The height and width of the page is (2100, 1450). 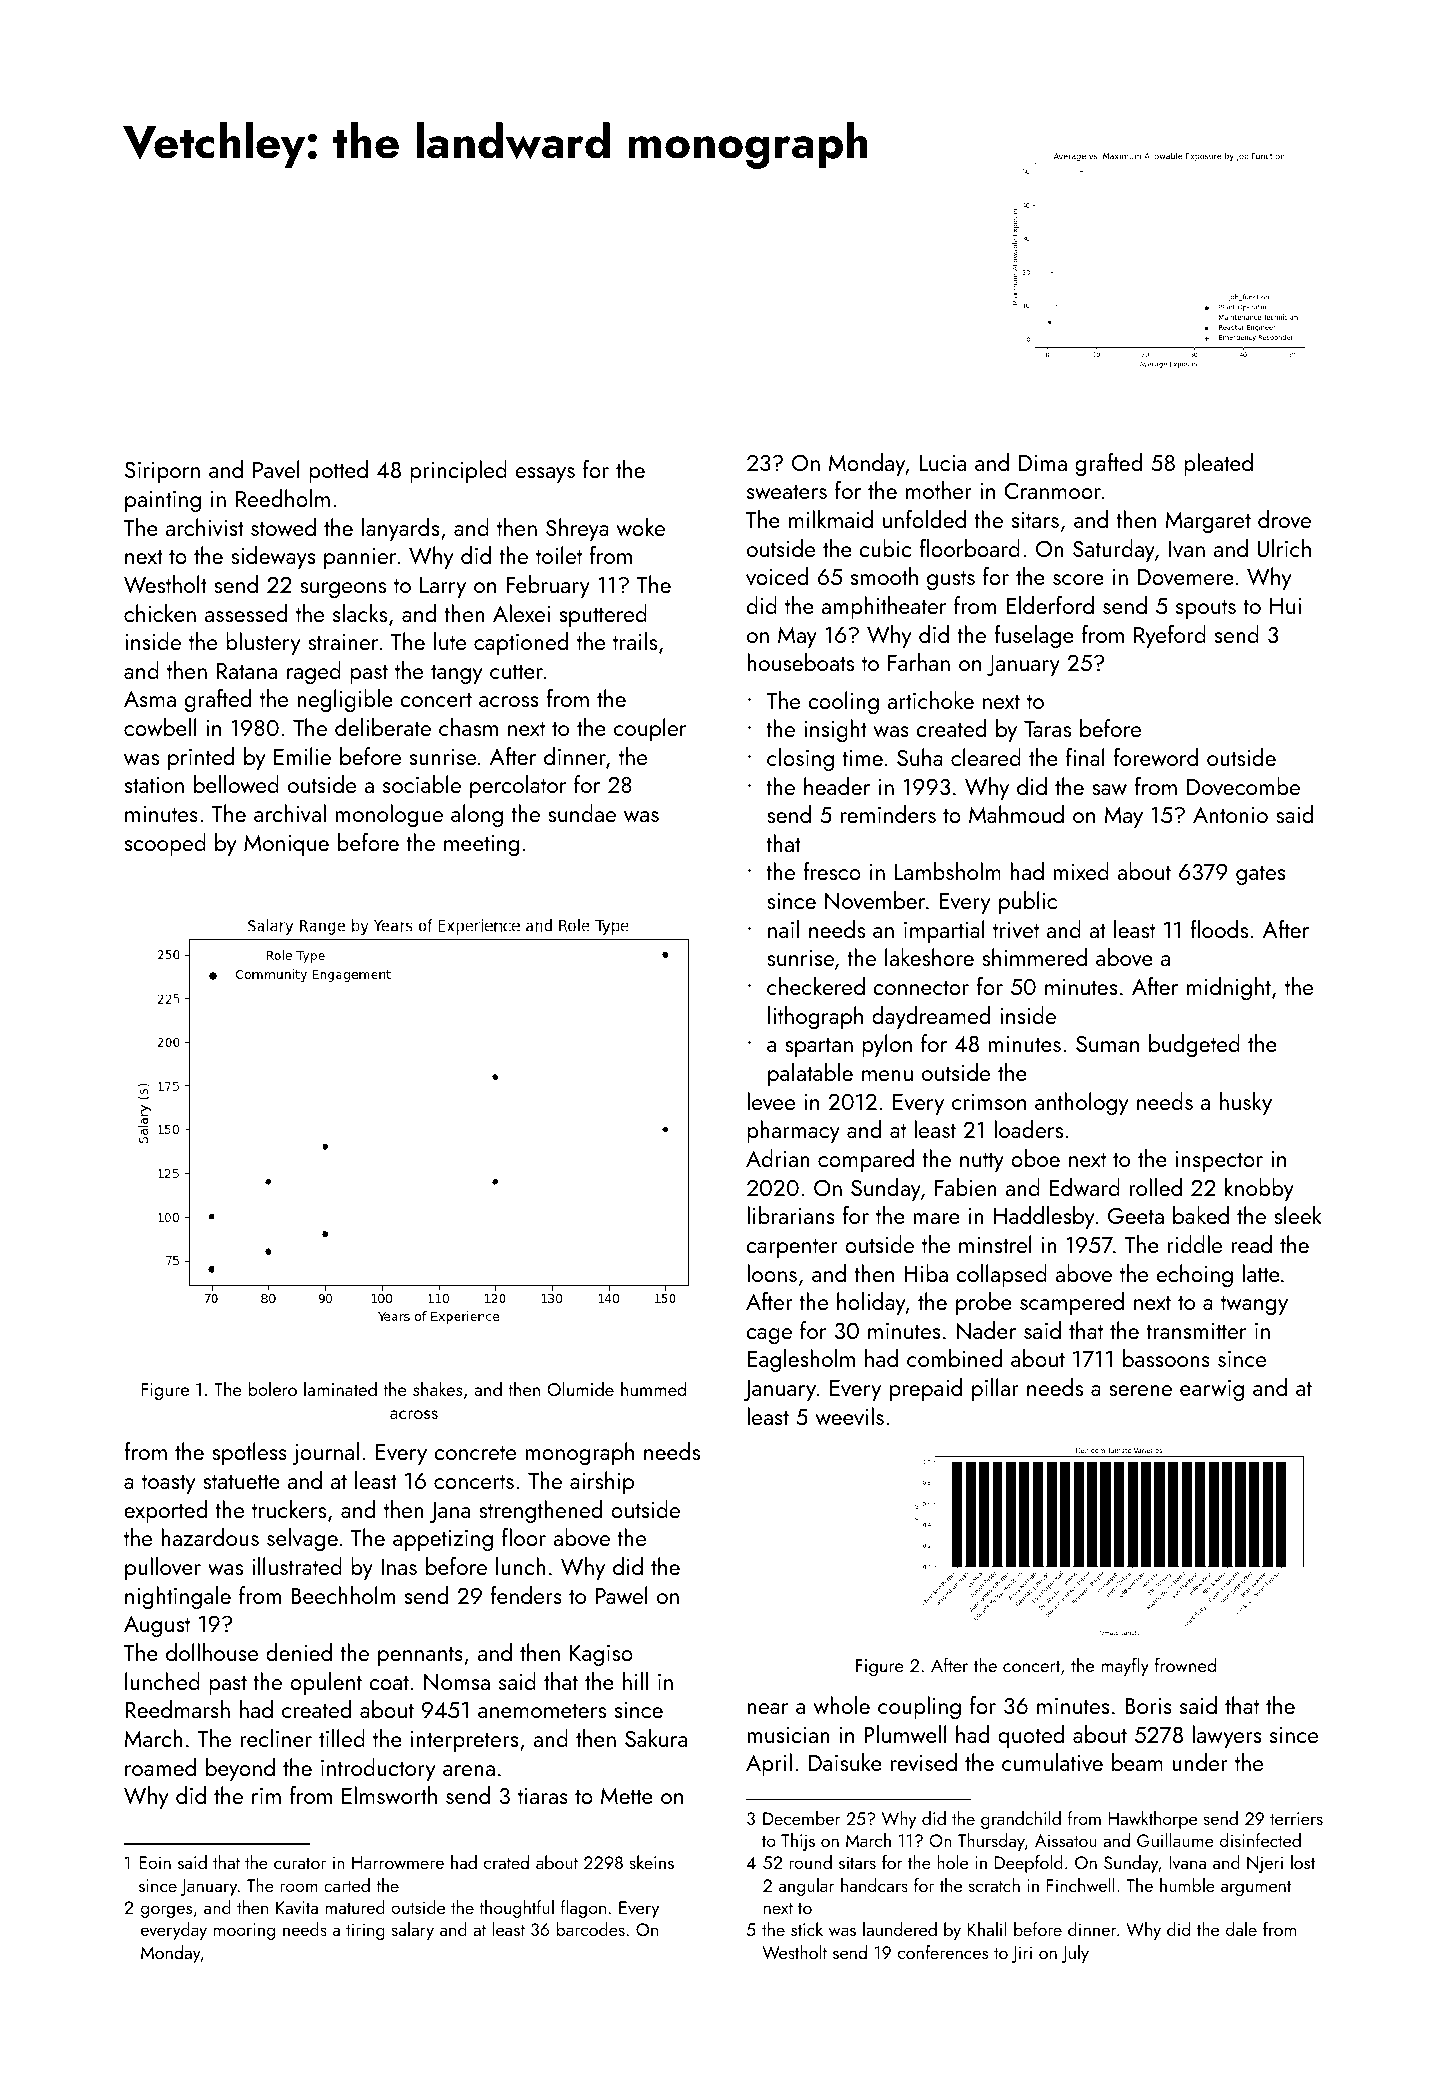 What do you see at coordinates (166, 1911) in the page?
I see `gorges` at bounding box center [166, 1911].
